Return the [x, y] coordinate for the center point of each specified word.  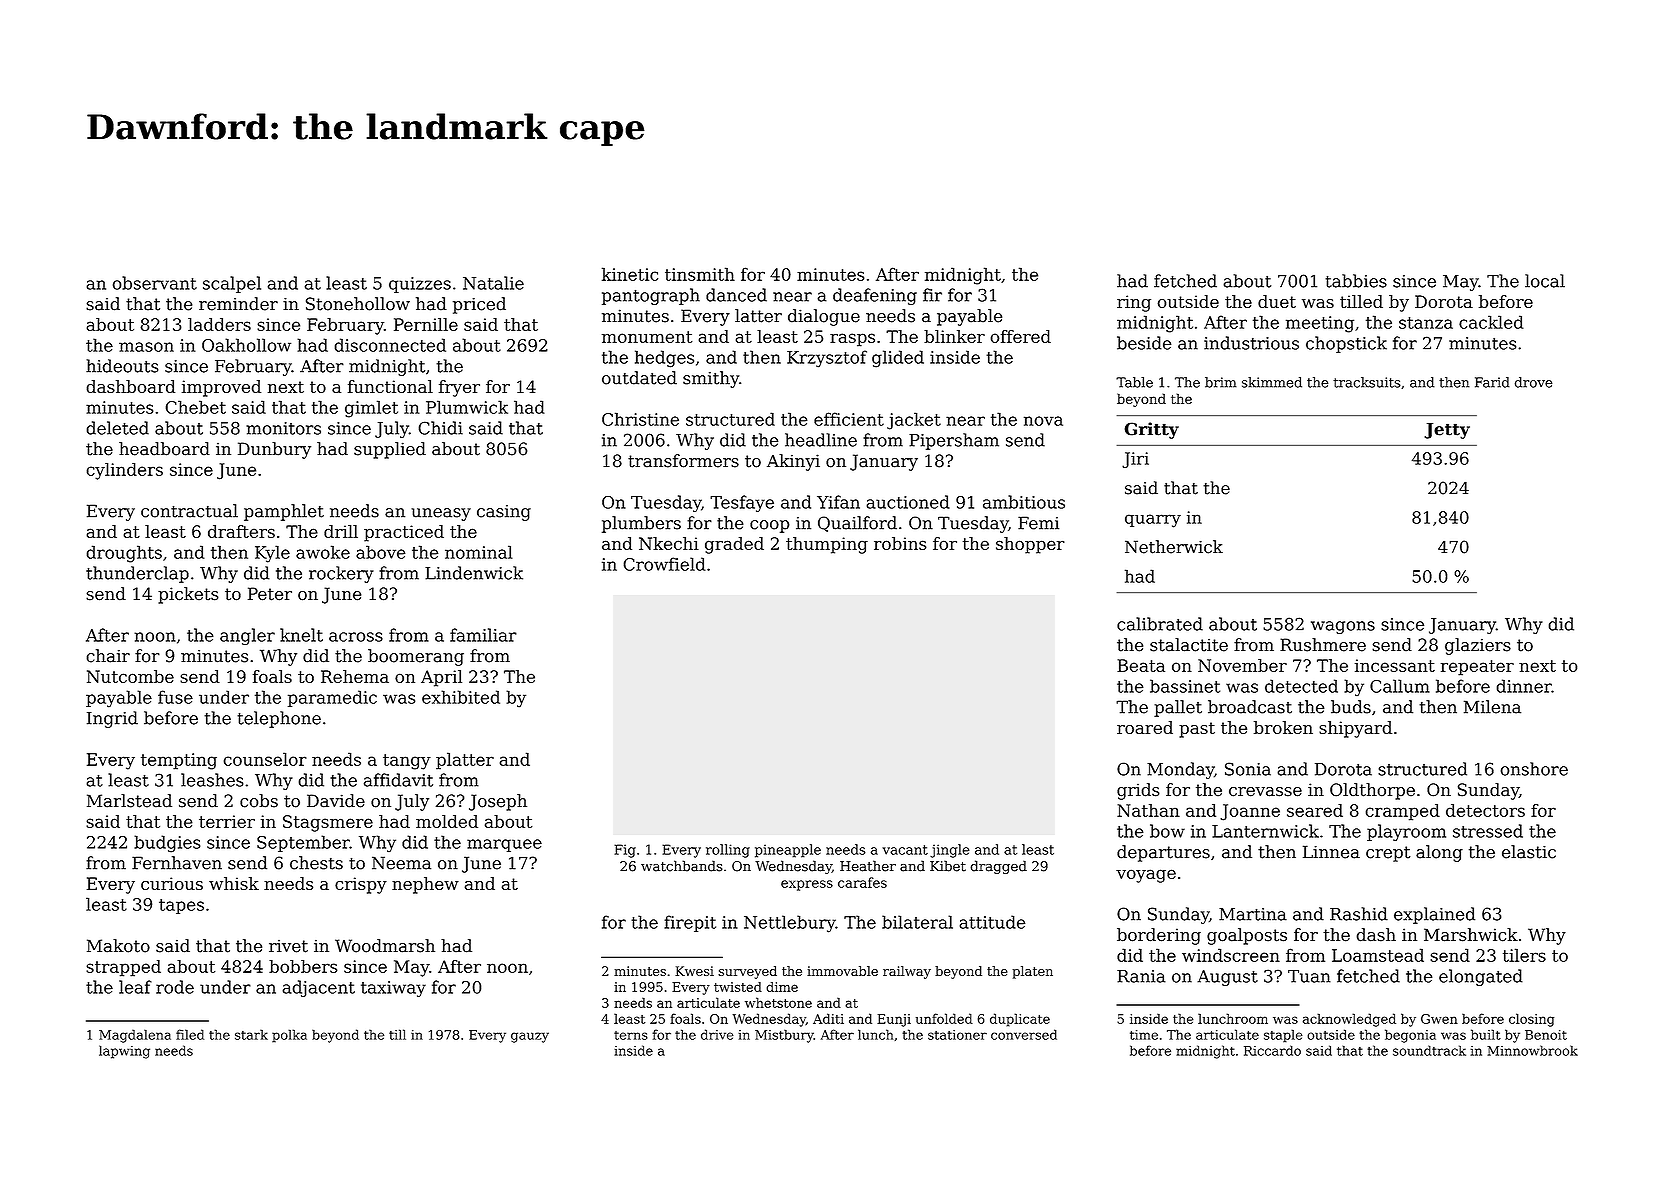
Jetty [1447, 431]
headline [821, 440]
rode [175, 987]
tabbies [1356, 281]
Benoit [1546, 1035]
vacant [905, 850]
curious [172, 883]
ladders [219, 324]
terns [631, 1035]
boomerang [416, 657]
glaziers [1478, 646]
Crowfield [664, 564]
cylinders [125, 471]
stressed [1488, 831]
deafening [875, 296]
